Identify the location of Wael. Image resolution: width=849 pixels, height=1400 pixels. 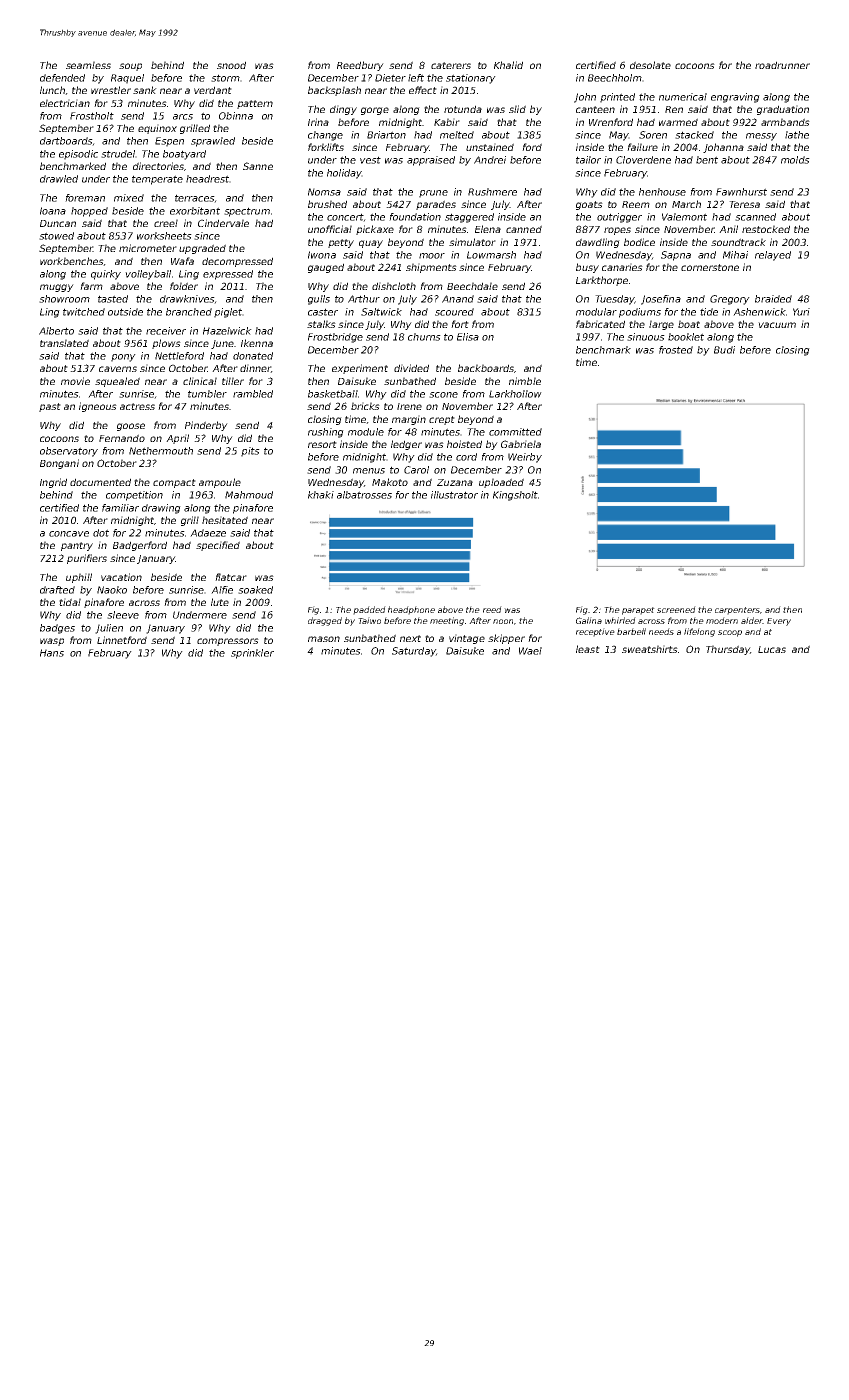
(530, 651).
